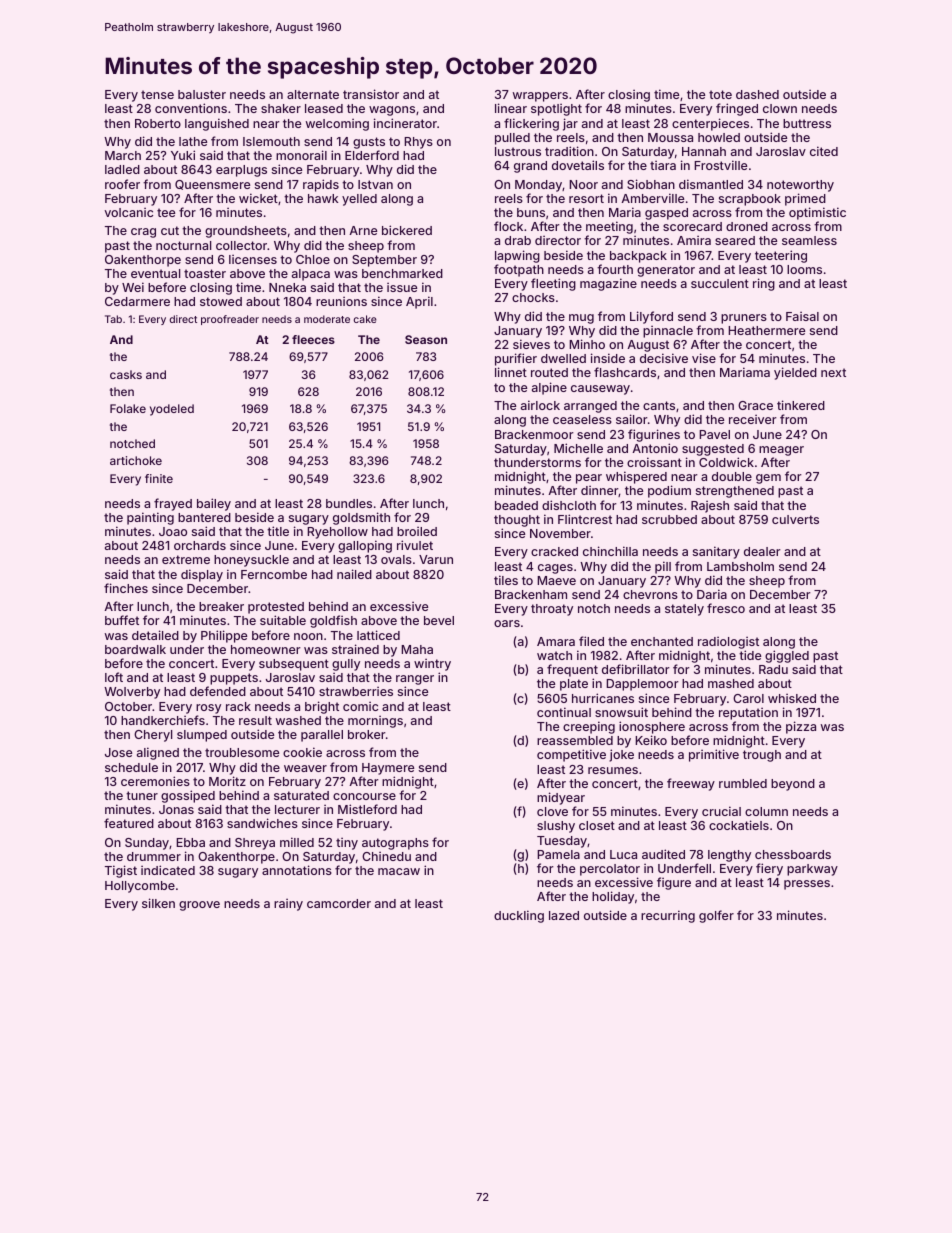 This document has height=1233, width=952. Describe the element at coordinates (519, 916) in the document. I see `duckling` at that location.
